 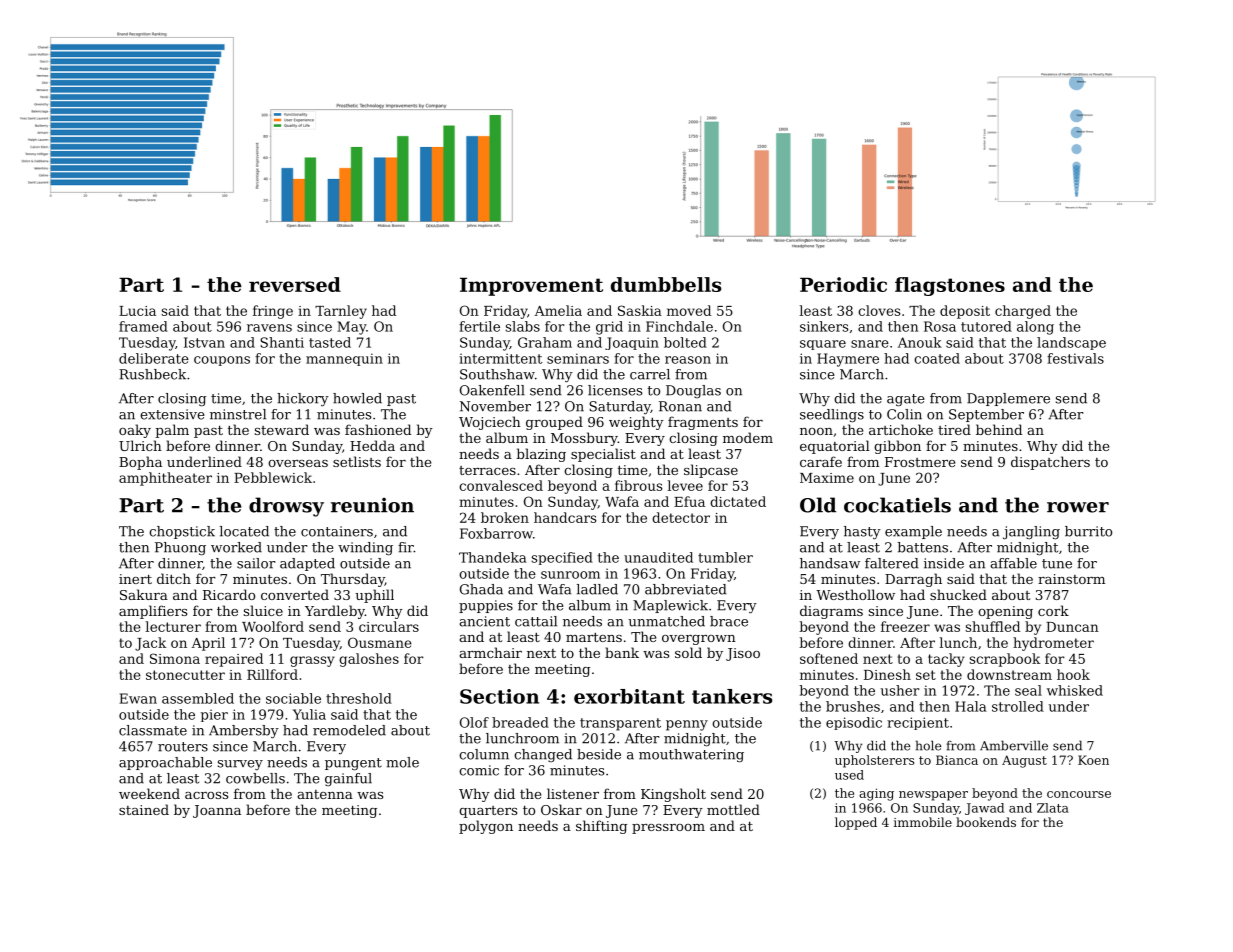 I want to click on coupons, so click(x=222, y=361).
